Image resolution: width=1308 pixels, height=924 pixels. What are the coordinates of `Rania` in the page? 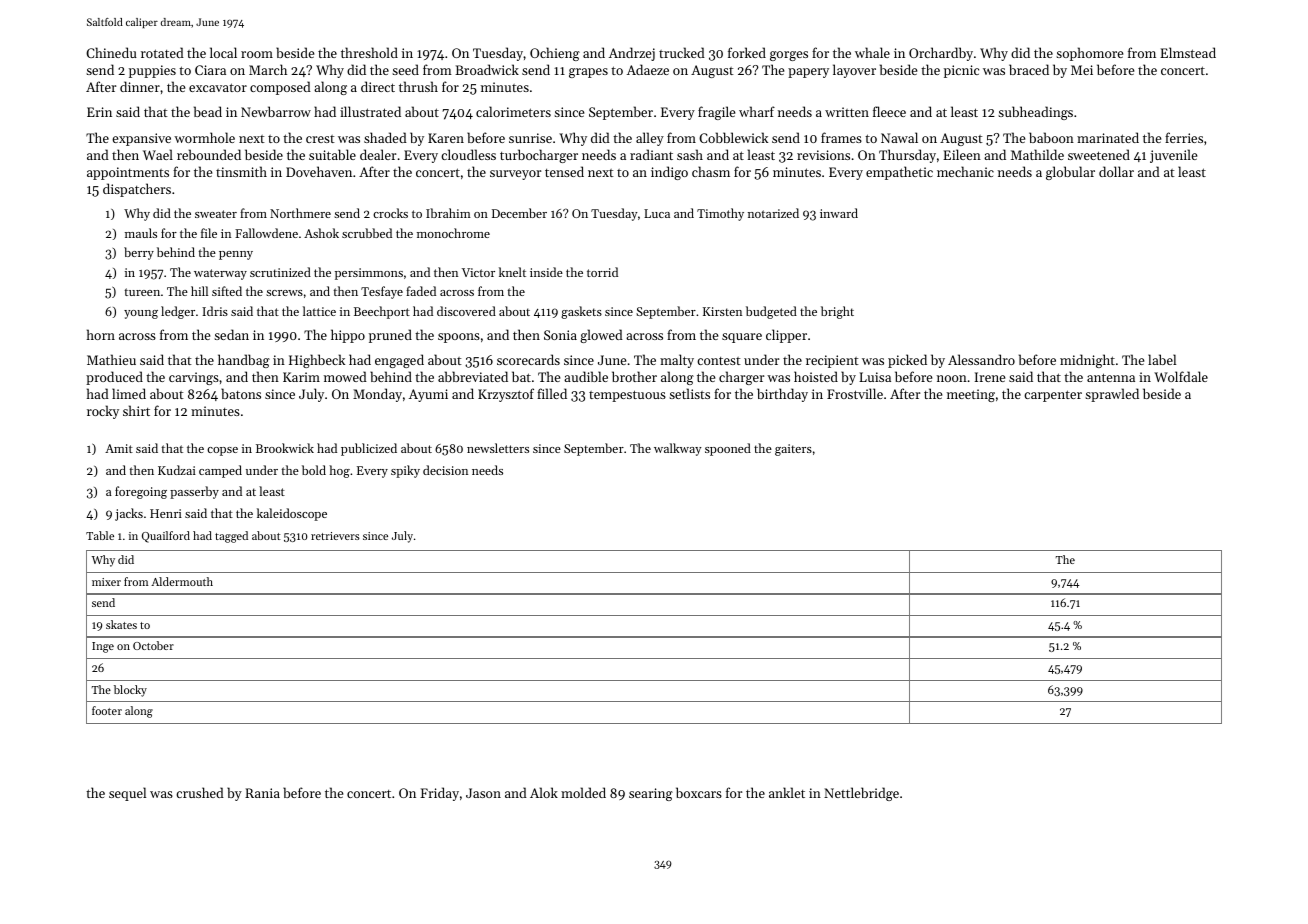 It's located at (262, 793).
